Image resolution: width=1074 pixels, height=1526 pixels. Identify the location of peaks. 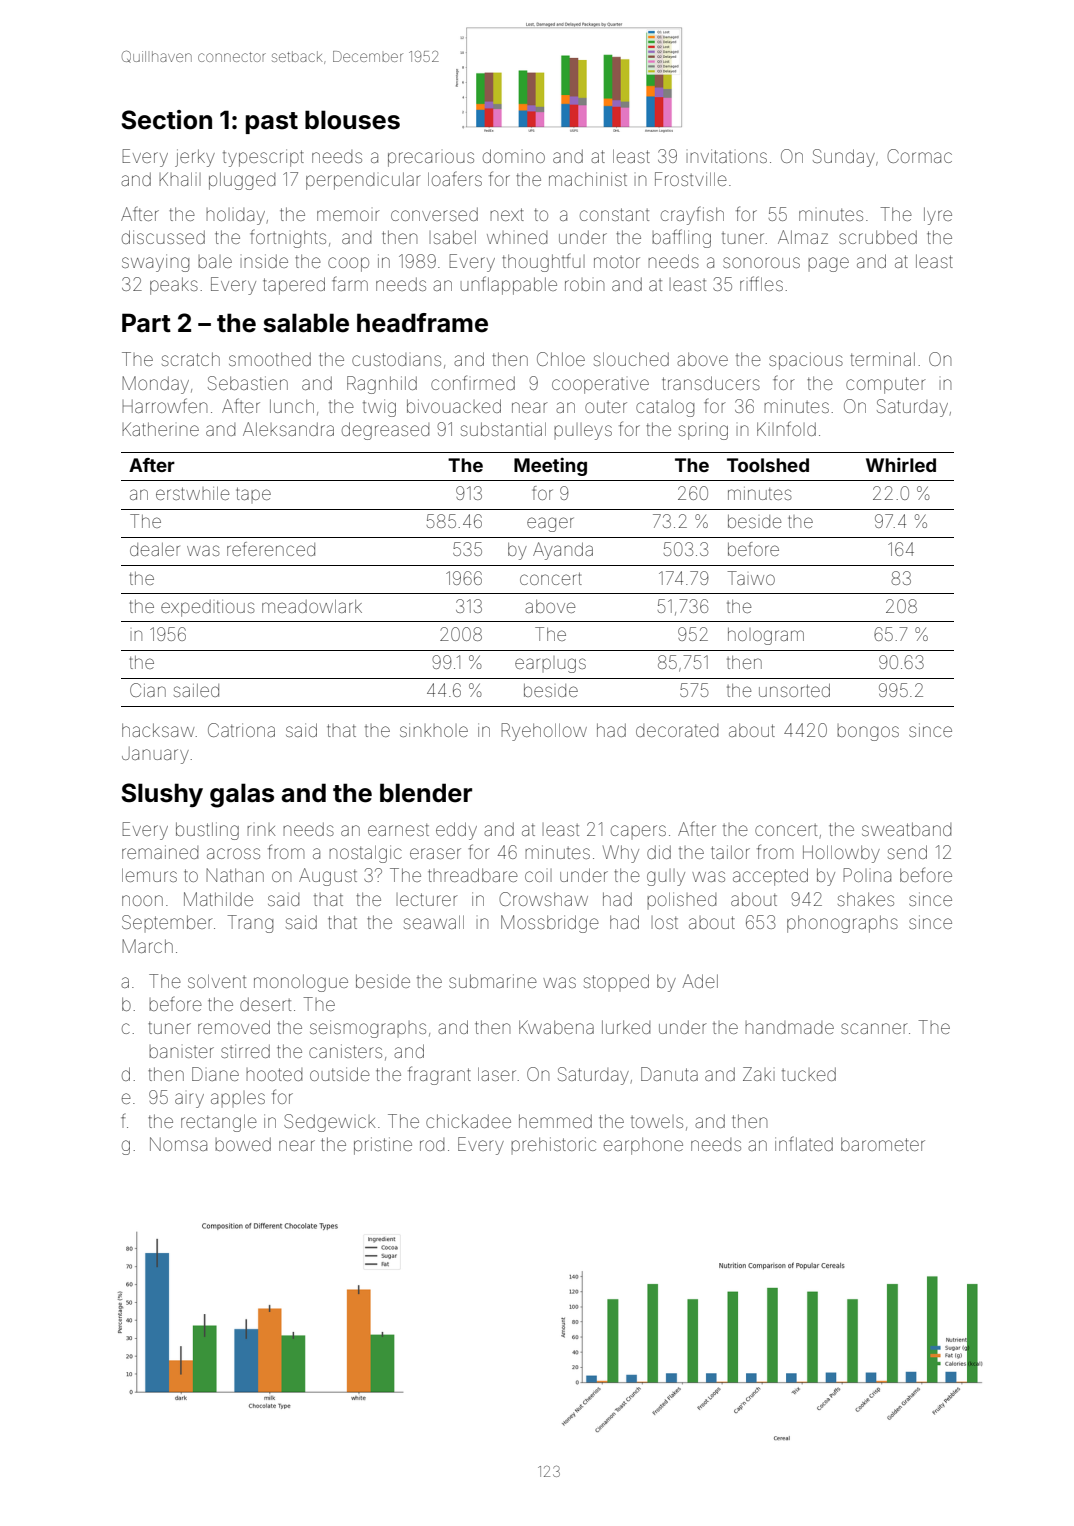
(174, 286).
